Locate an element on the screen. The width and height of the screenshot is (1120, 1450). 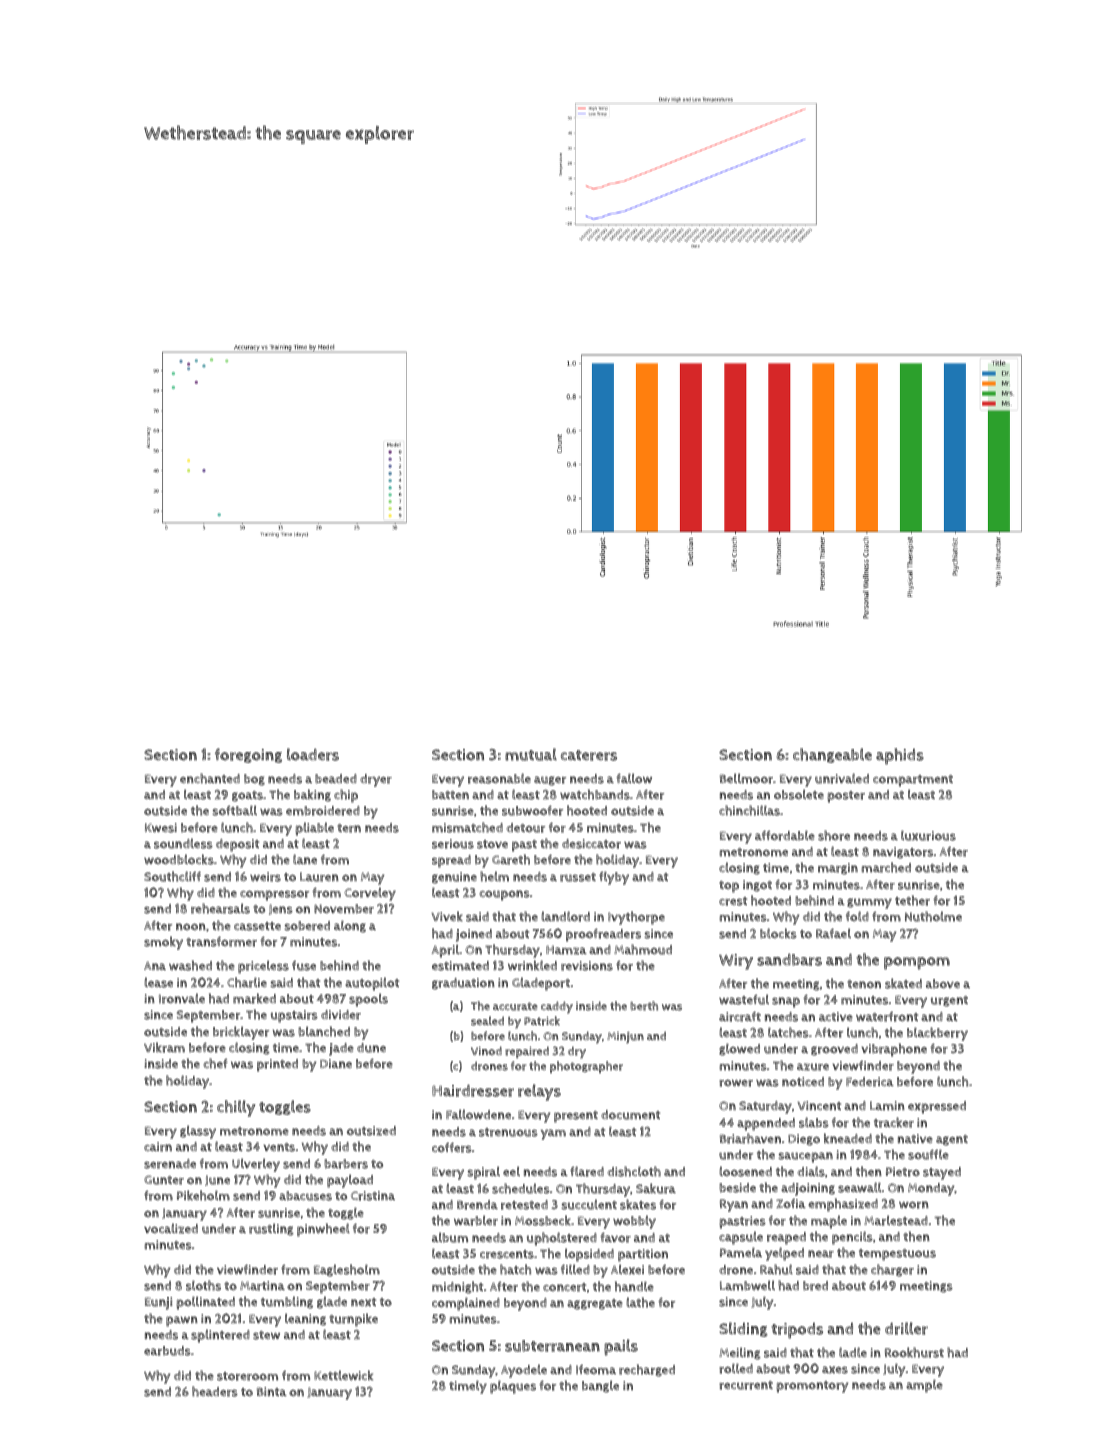
tripods is located at coordinates (797, 1331).
